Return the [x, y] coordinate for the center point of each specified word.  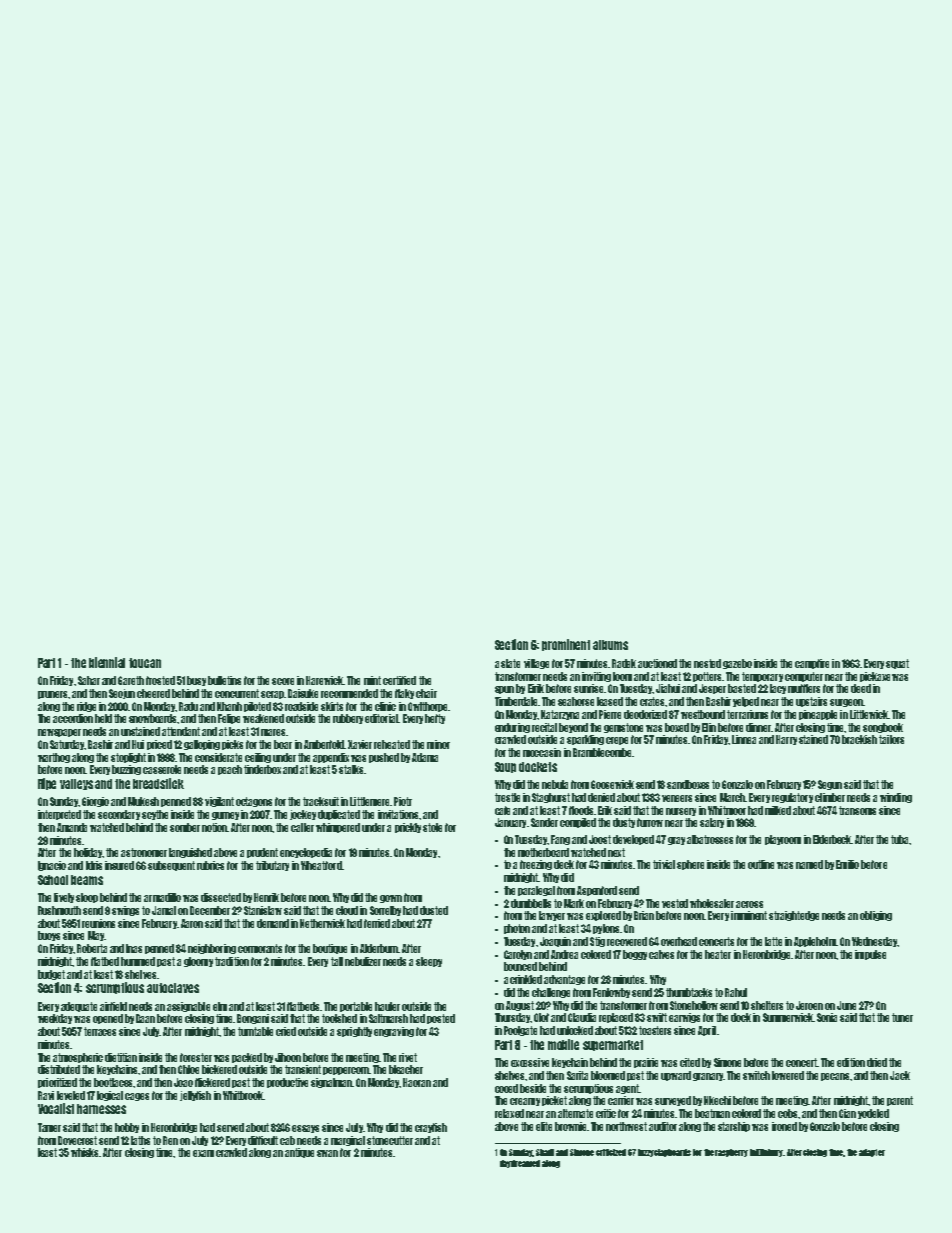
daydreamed [520, 1164]
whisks [85, 1152]
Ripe [47, 784]
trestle [507, 797]
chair [426, 693]
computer [804, 677]
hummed [138, 961]
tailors [891, 739]
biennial [107, 662]
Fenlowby [611, 993]
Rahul [736, 992]
